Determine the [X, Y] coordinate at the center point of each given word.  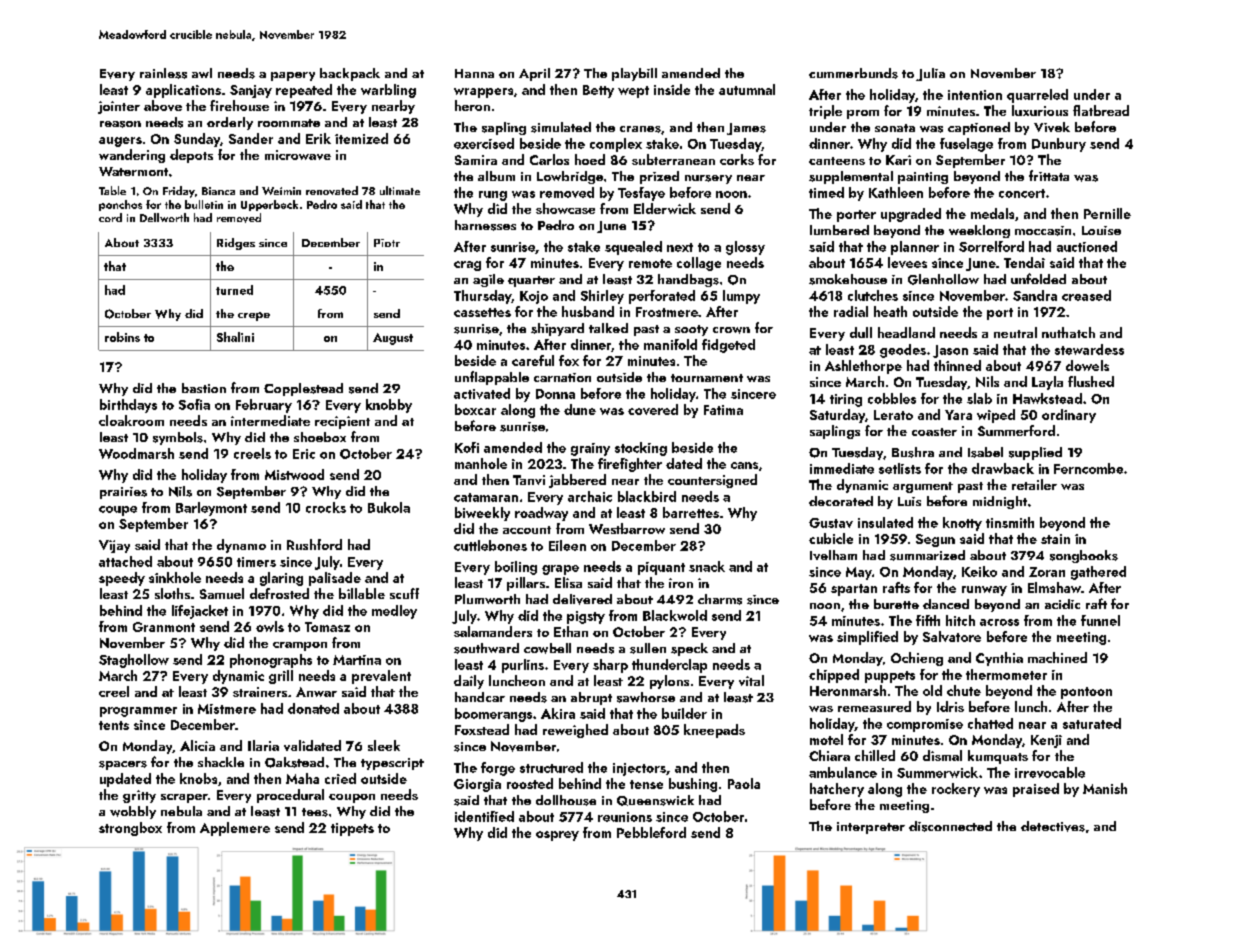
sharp [610, 666]
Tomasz [327, 627]
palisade [335, 579]
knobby [389, 406]
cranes [640, 129]
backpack [350, 74]
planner [915, 248]
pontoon [1086, 693]
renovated [332, 190]
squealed [633, 248]
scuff [404, 593]
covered [653, 409]
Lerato [893, 415]
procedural [290, 796]
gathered [1098, 573]
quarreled [1037, 96]
